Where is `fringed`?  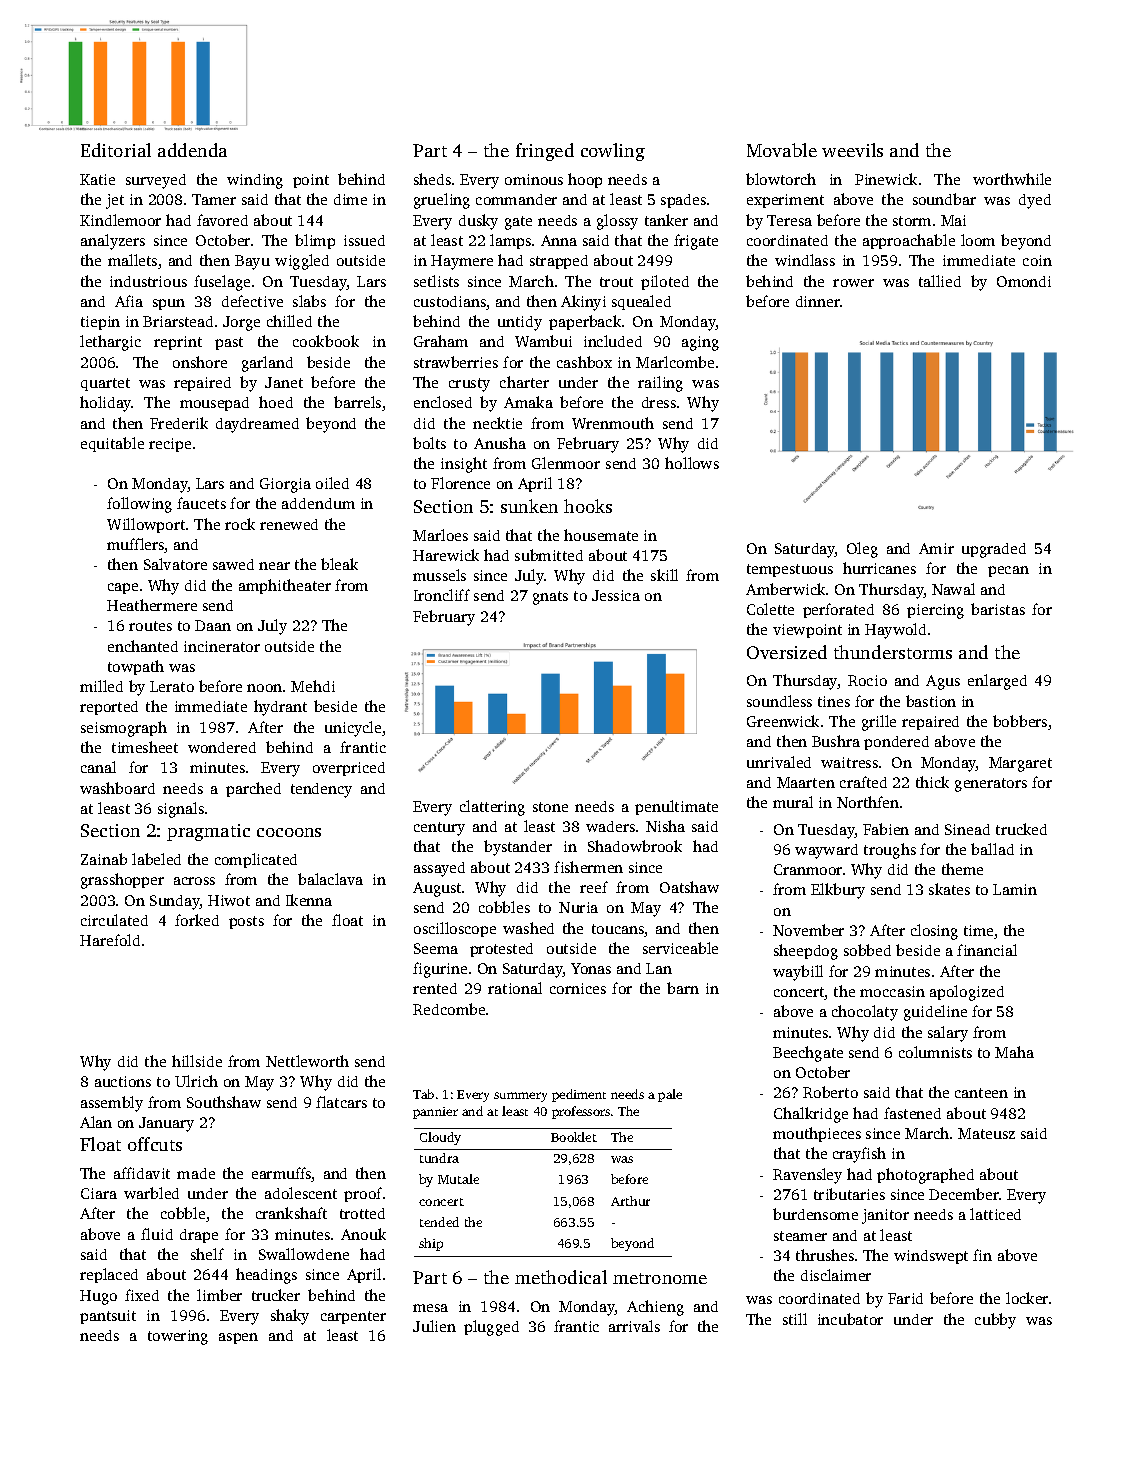 fringed is located at coordinates (545, 152).
